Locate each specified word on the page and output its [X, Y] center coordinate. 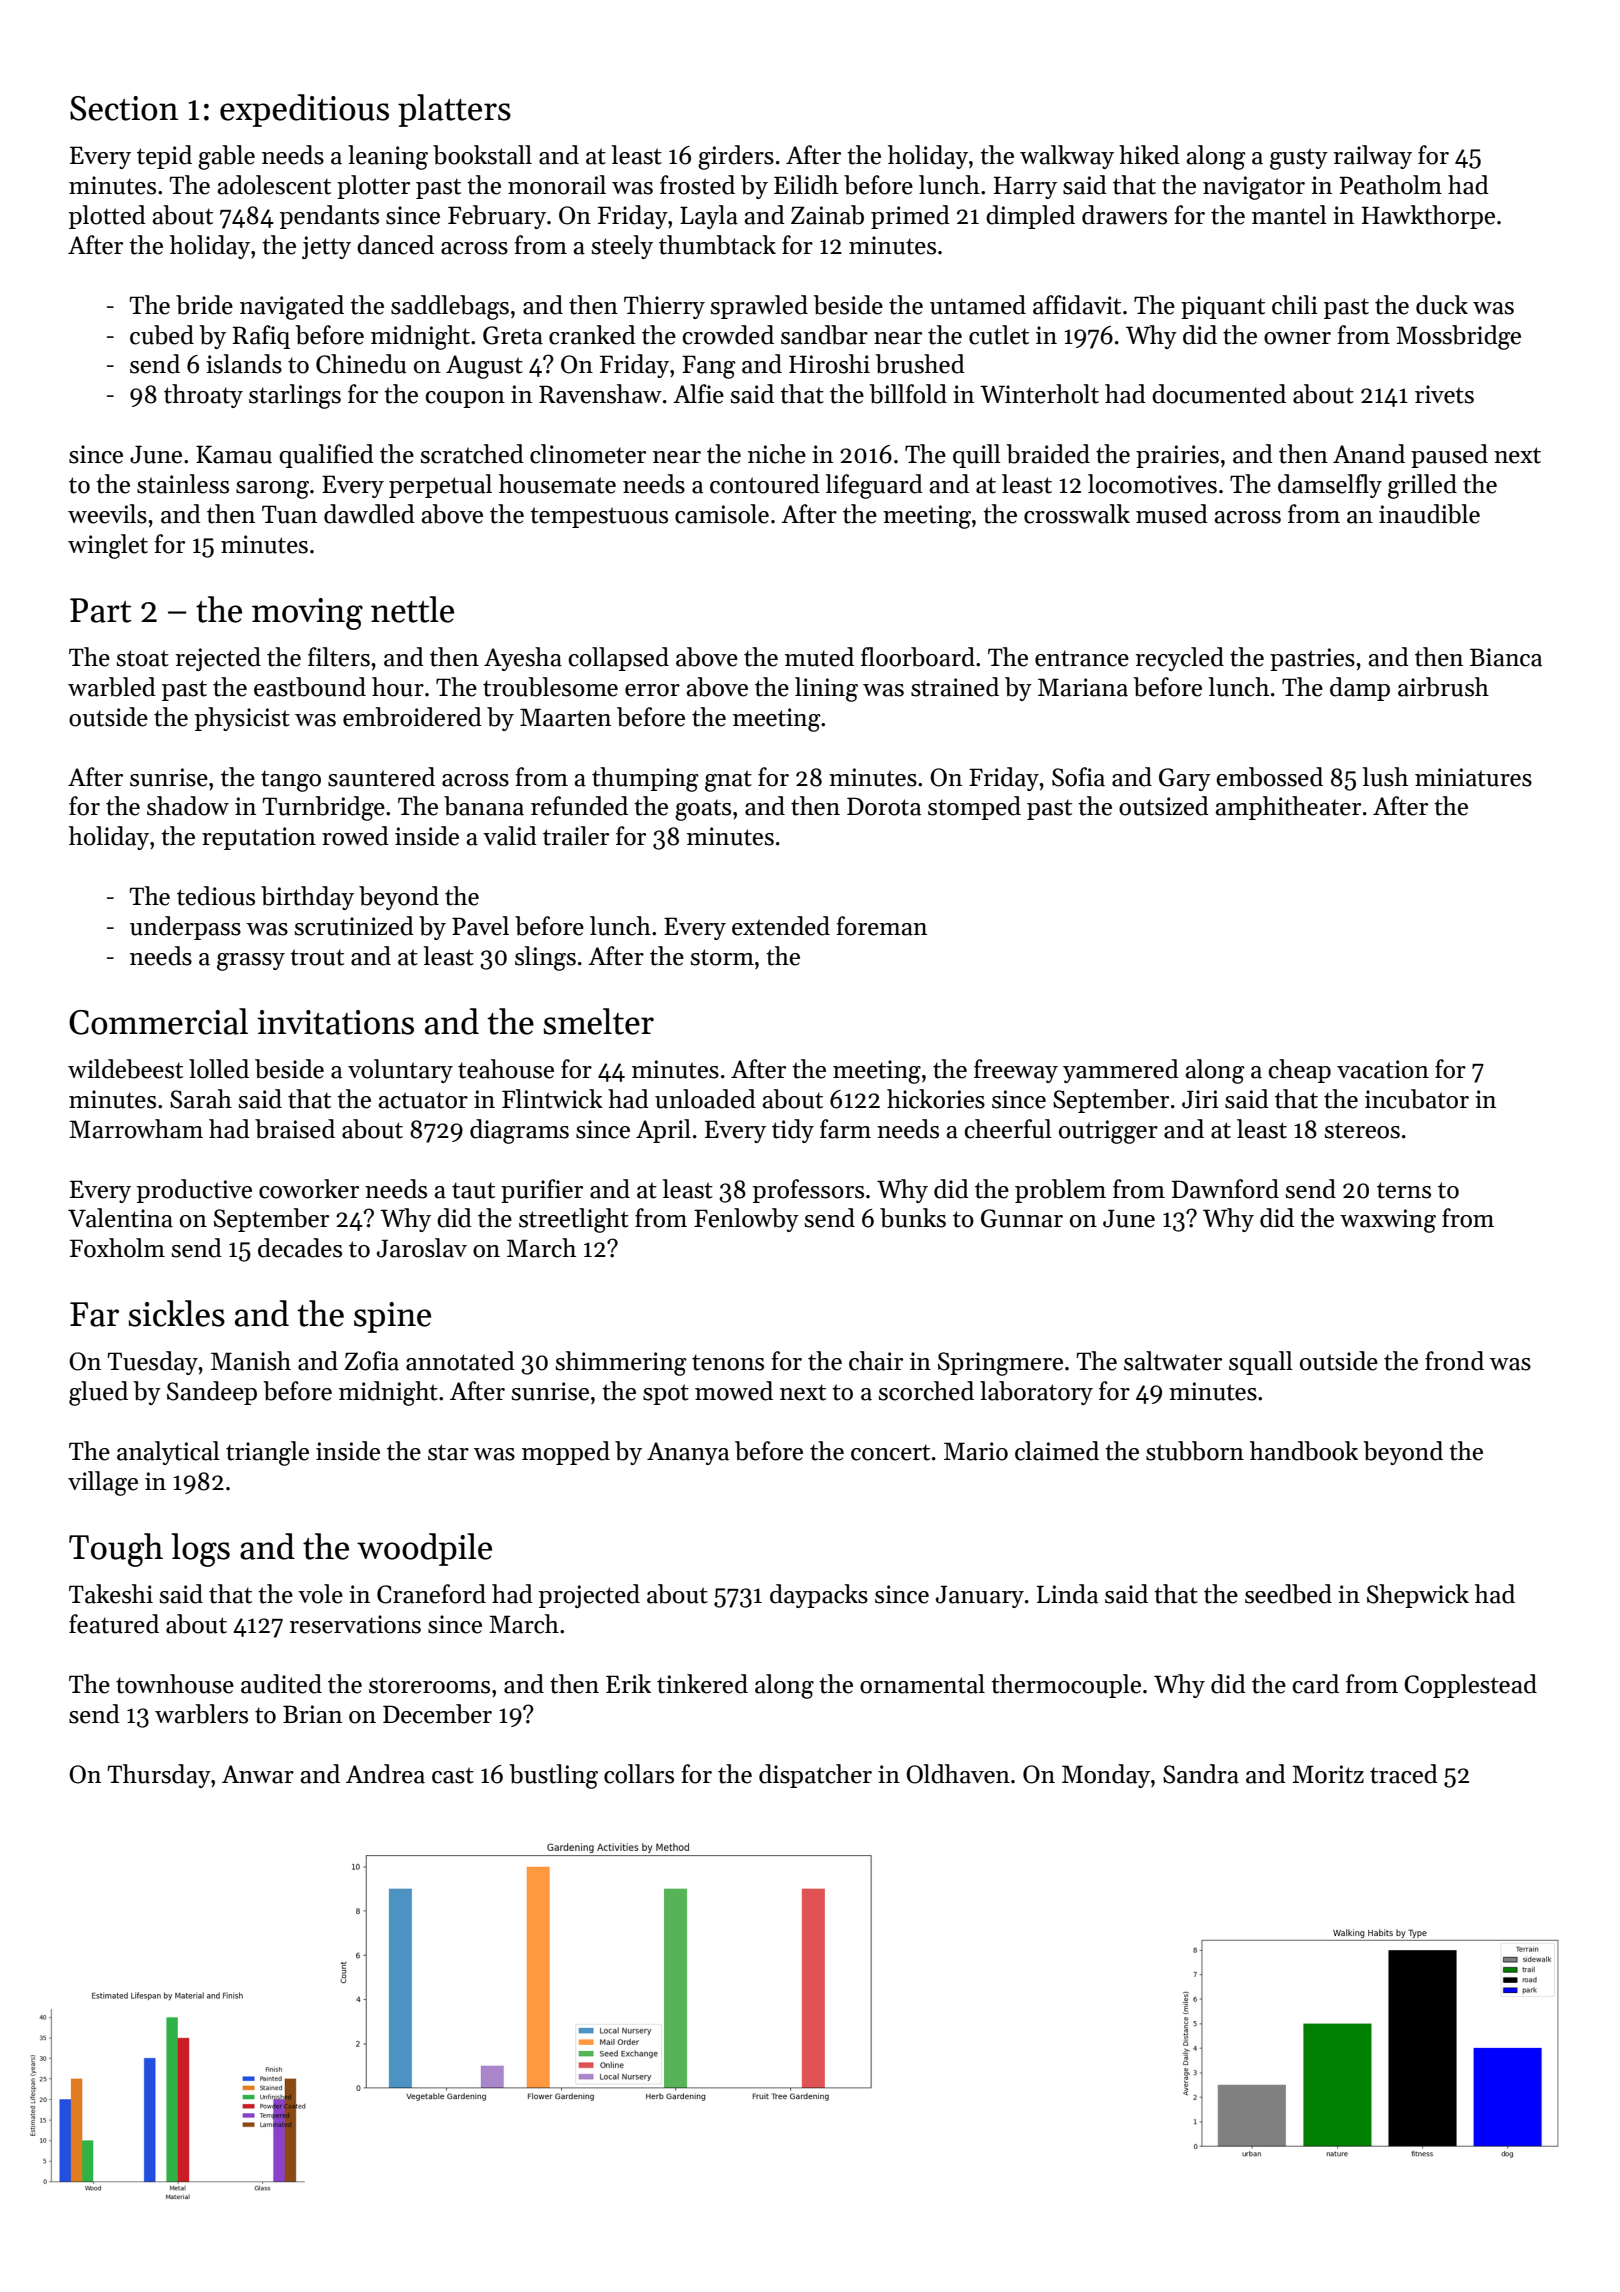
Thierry [664, 307]
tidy [793, 1131]
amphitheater [1288, 808]
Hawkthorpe [1428, 217]
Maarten [565, 717]
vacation [1383, 1069]
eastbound [310, 687]
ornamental [922, 1684]
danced [395, 245]
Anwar [258, 1774]
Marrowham [136, 1129]
